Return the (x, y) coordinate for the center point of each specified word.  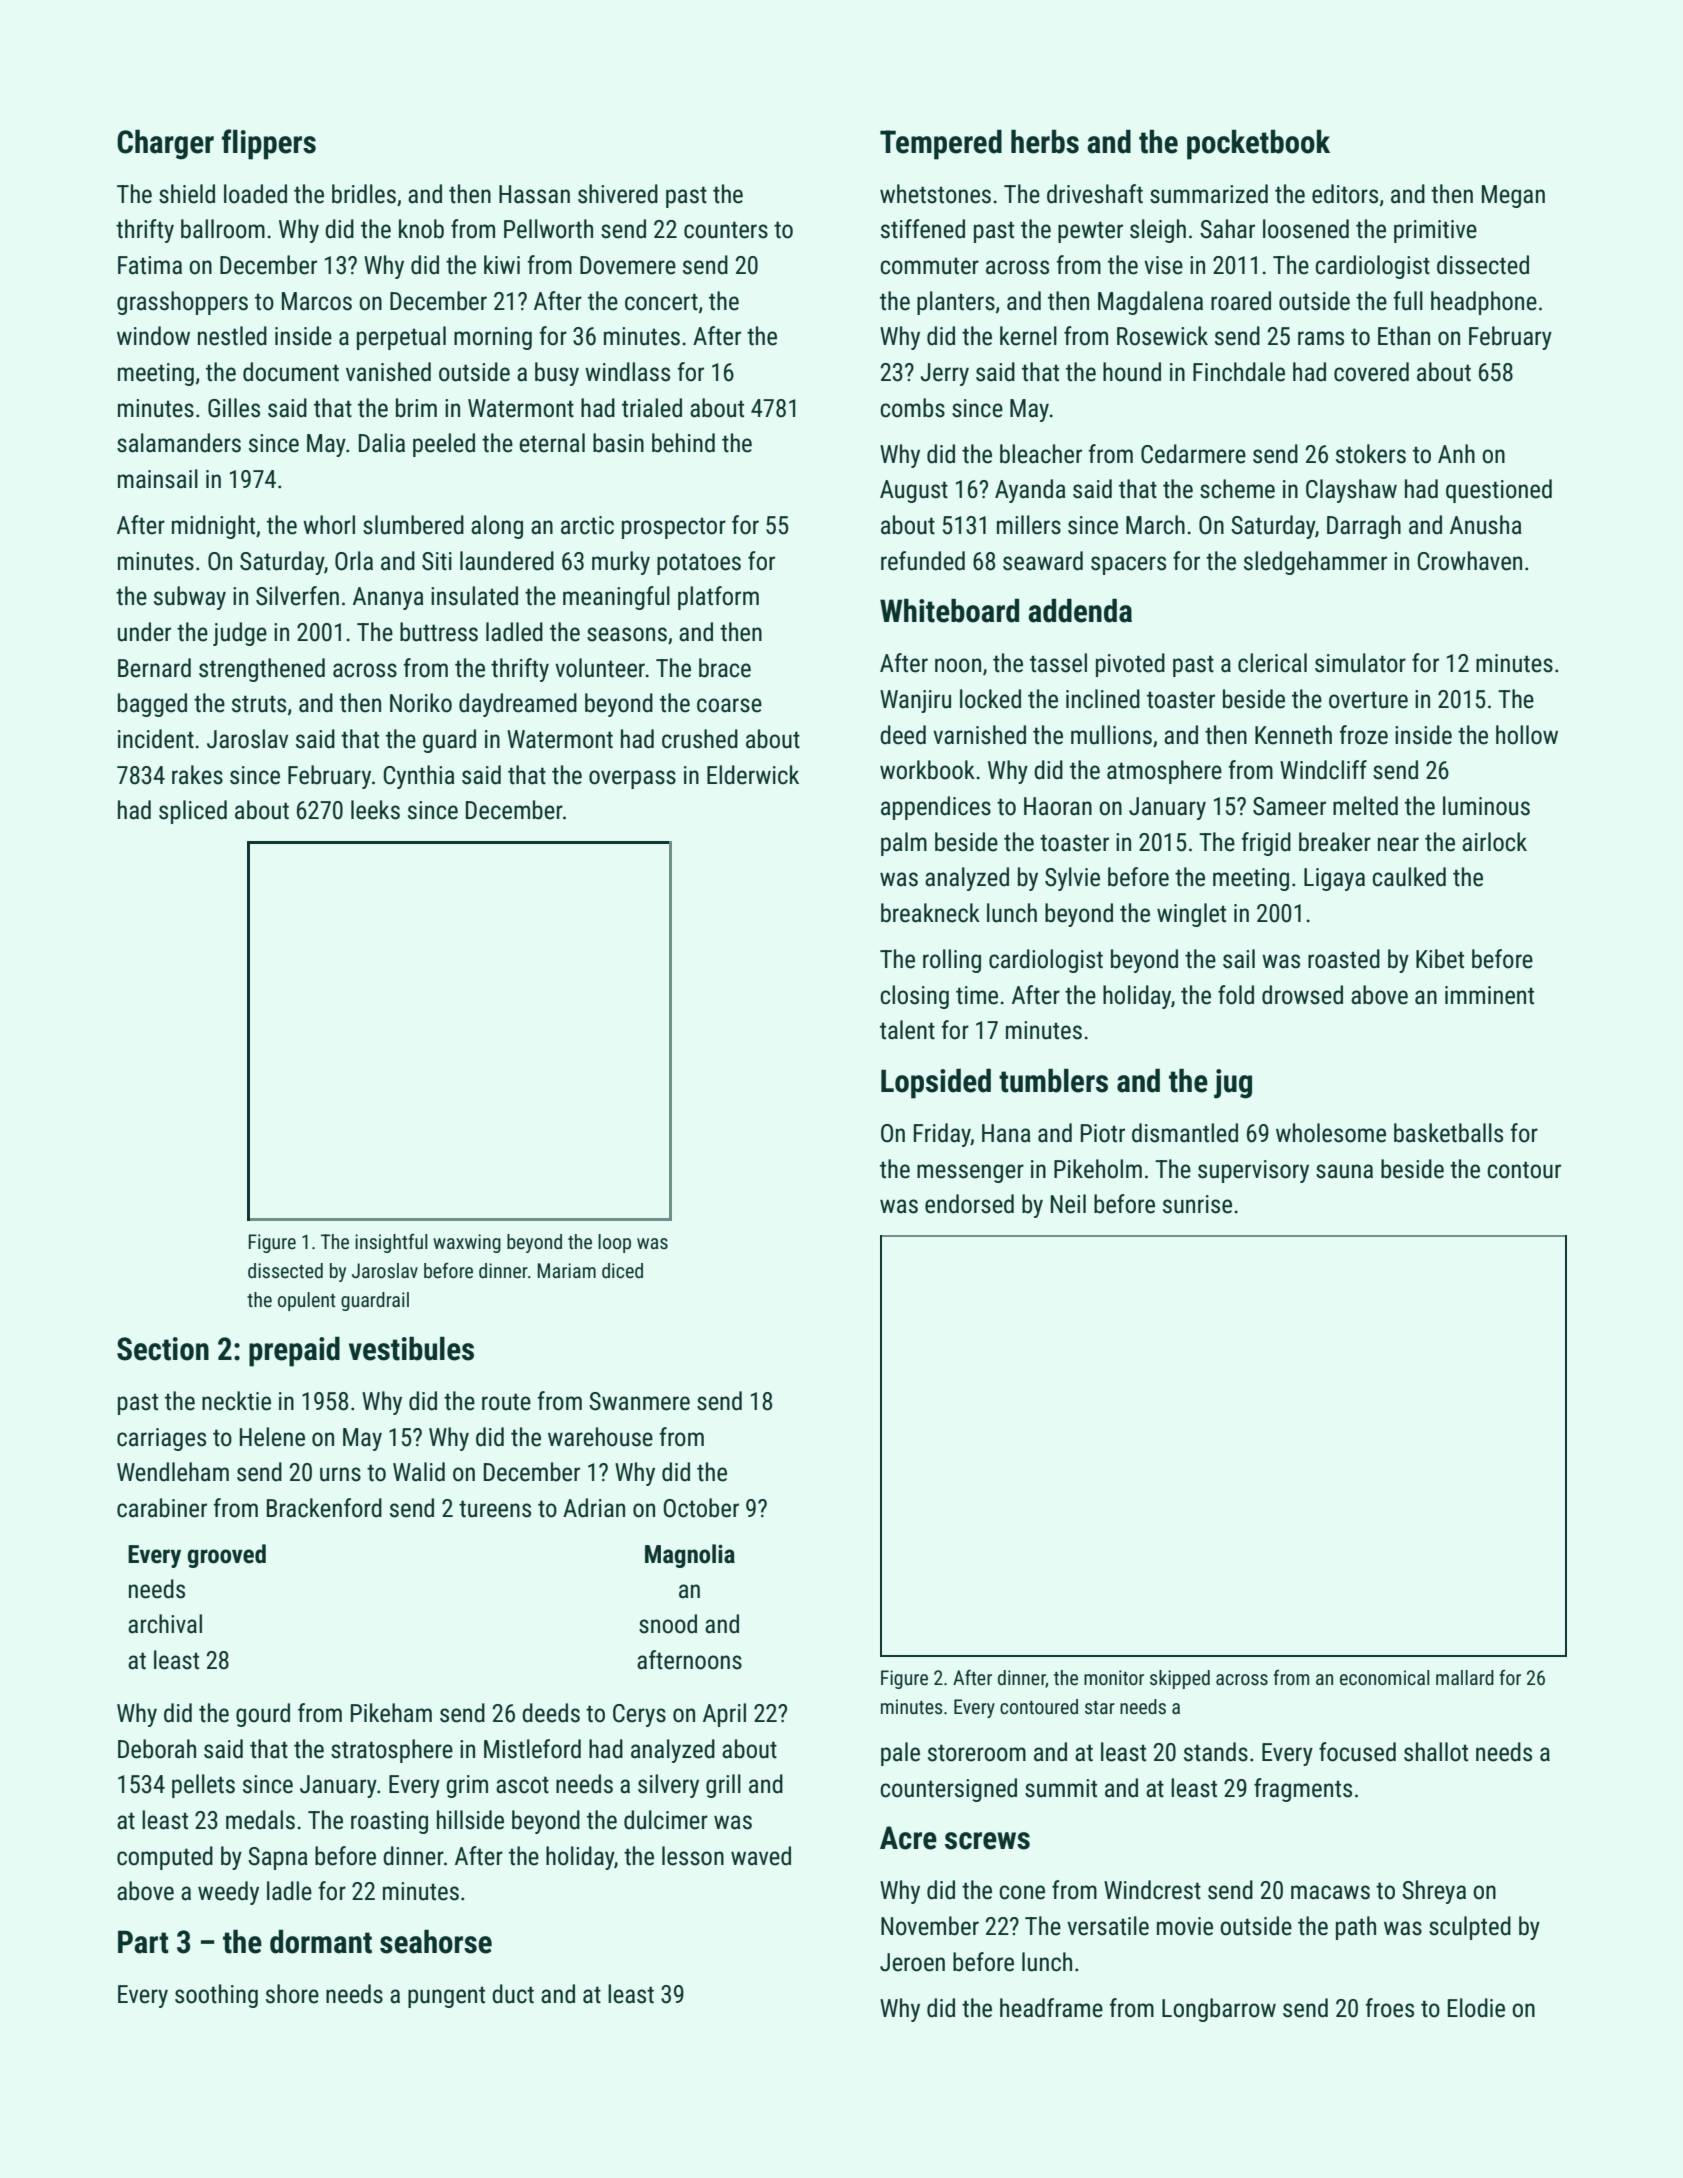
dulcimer (666, 1820)
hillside (470, 1820)
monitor (1114, 1677)
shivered (618, 194)
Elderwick (753, 775)
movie (1185, 1926)
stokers (1371, 454)
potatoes (699, 564)
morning (493, 338)
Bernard (154, 668)
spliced (193, 812)
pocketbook (1258, 145)
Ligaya (1334, 879)
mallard (1465, 1677)
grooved (226, 1556)
